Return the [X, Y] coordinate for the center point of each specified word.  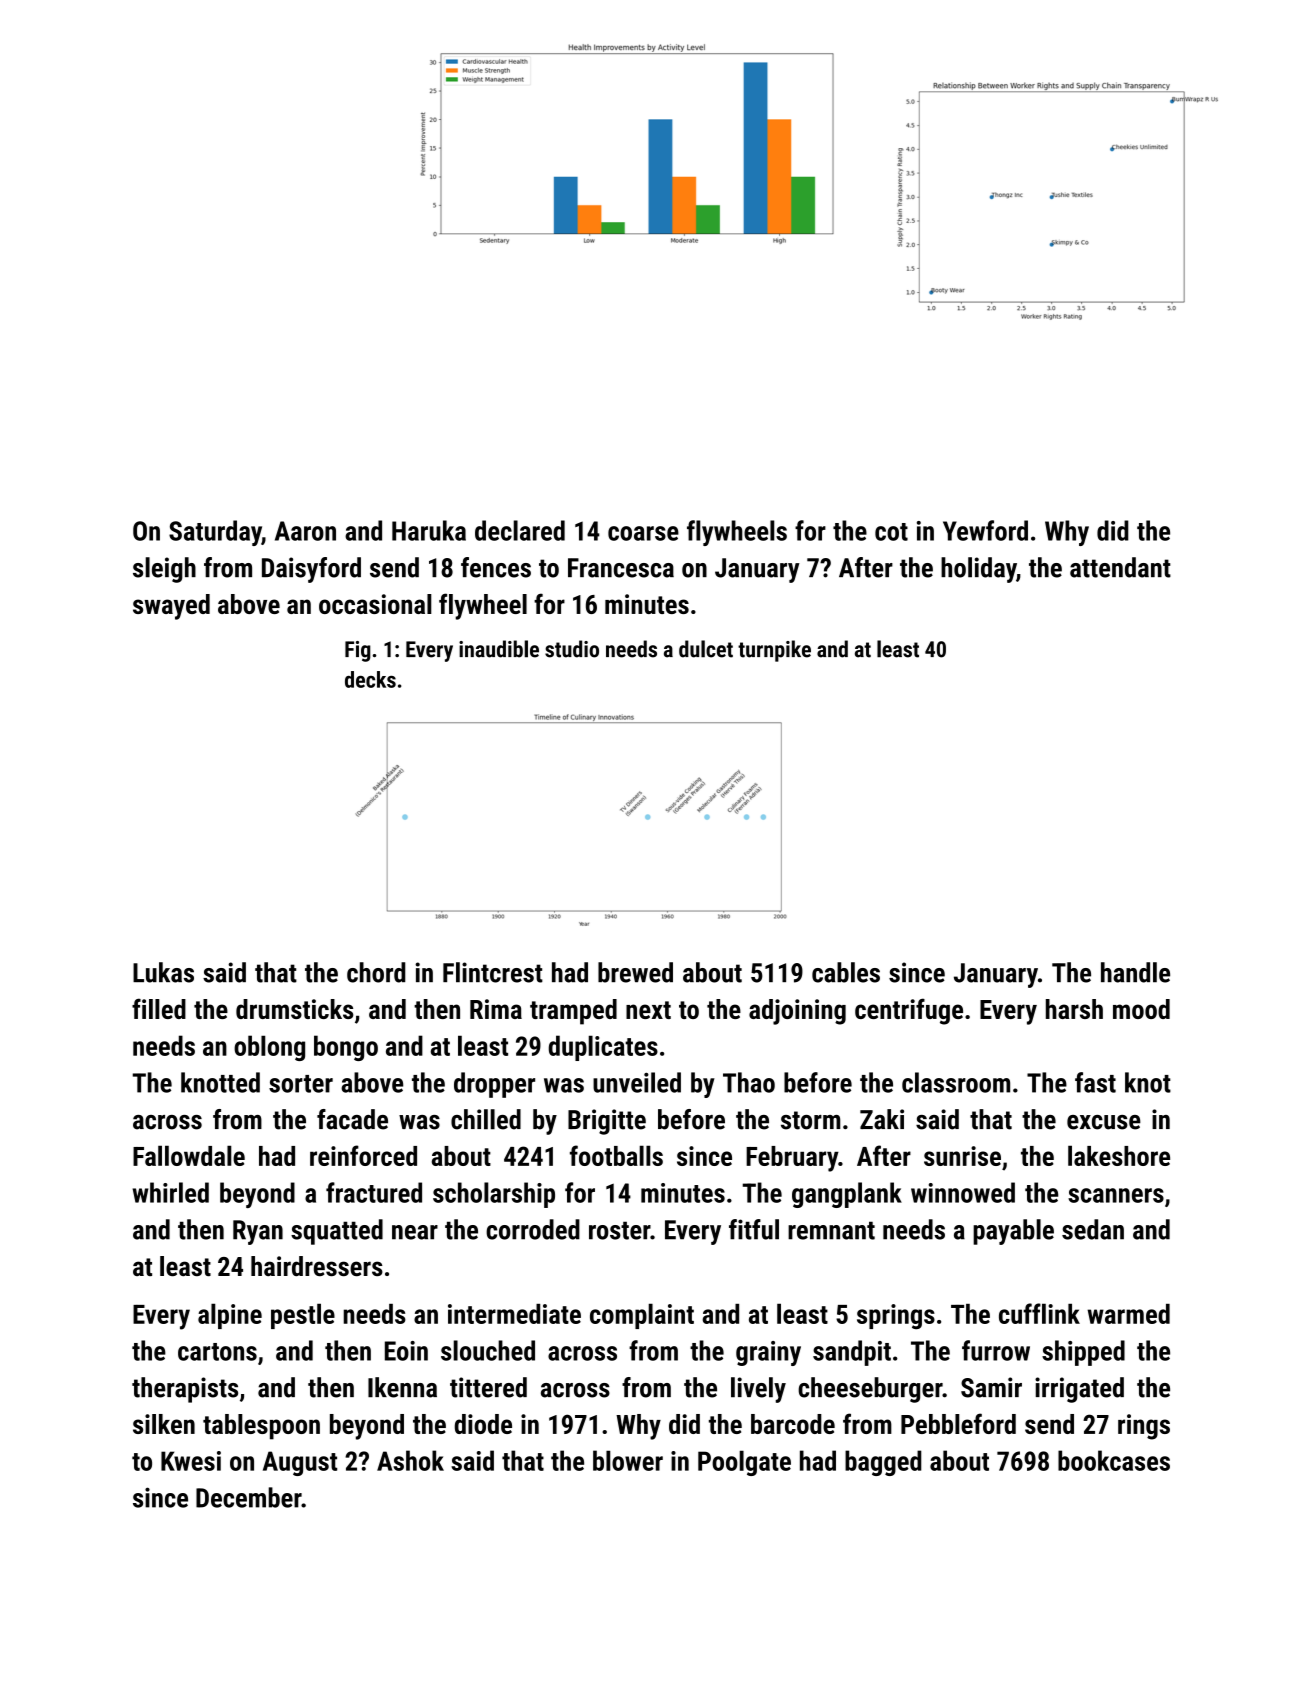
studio [572, 649]
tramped [573, 1012]
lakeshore [1119, 1155]
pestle [303, 1316]
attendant [1120, 567]
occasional [375, 604]
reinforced [363, 1155]
